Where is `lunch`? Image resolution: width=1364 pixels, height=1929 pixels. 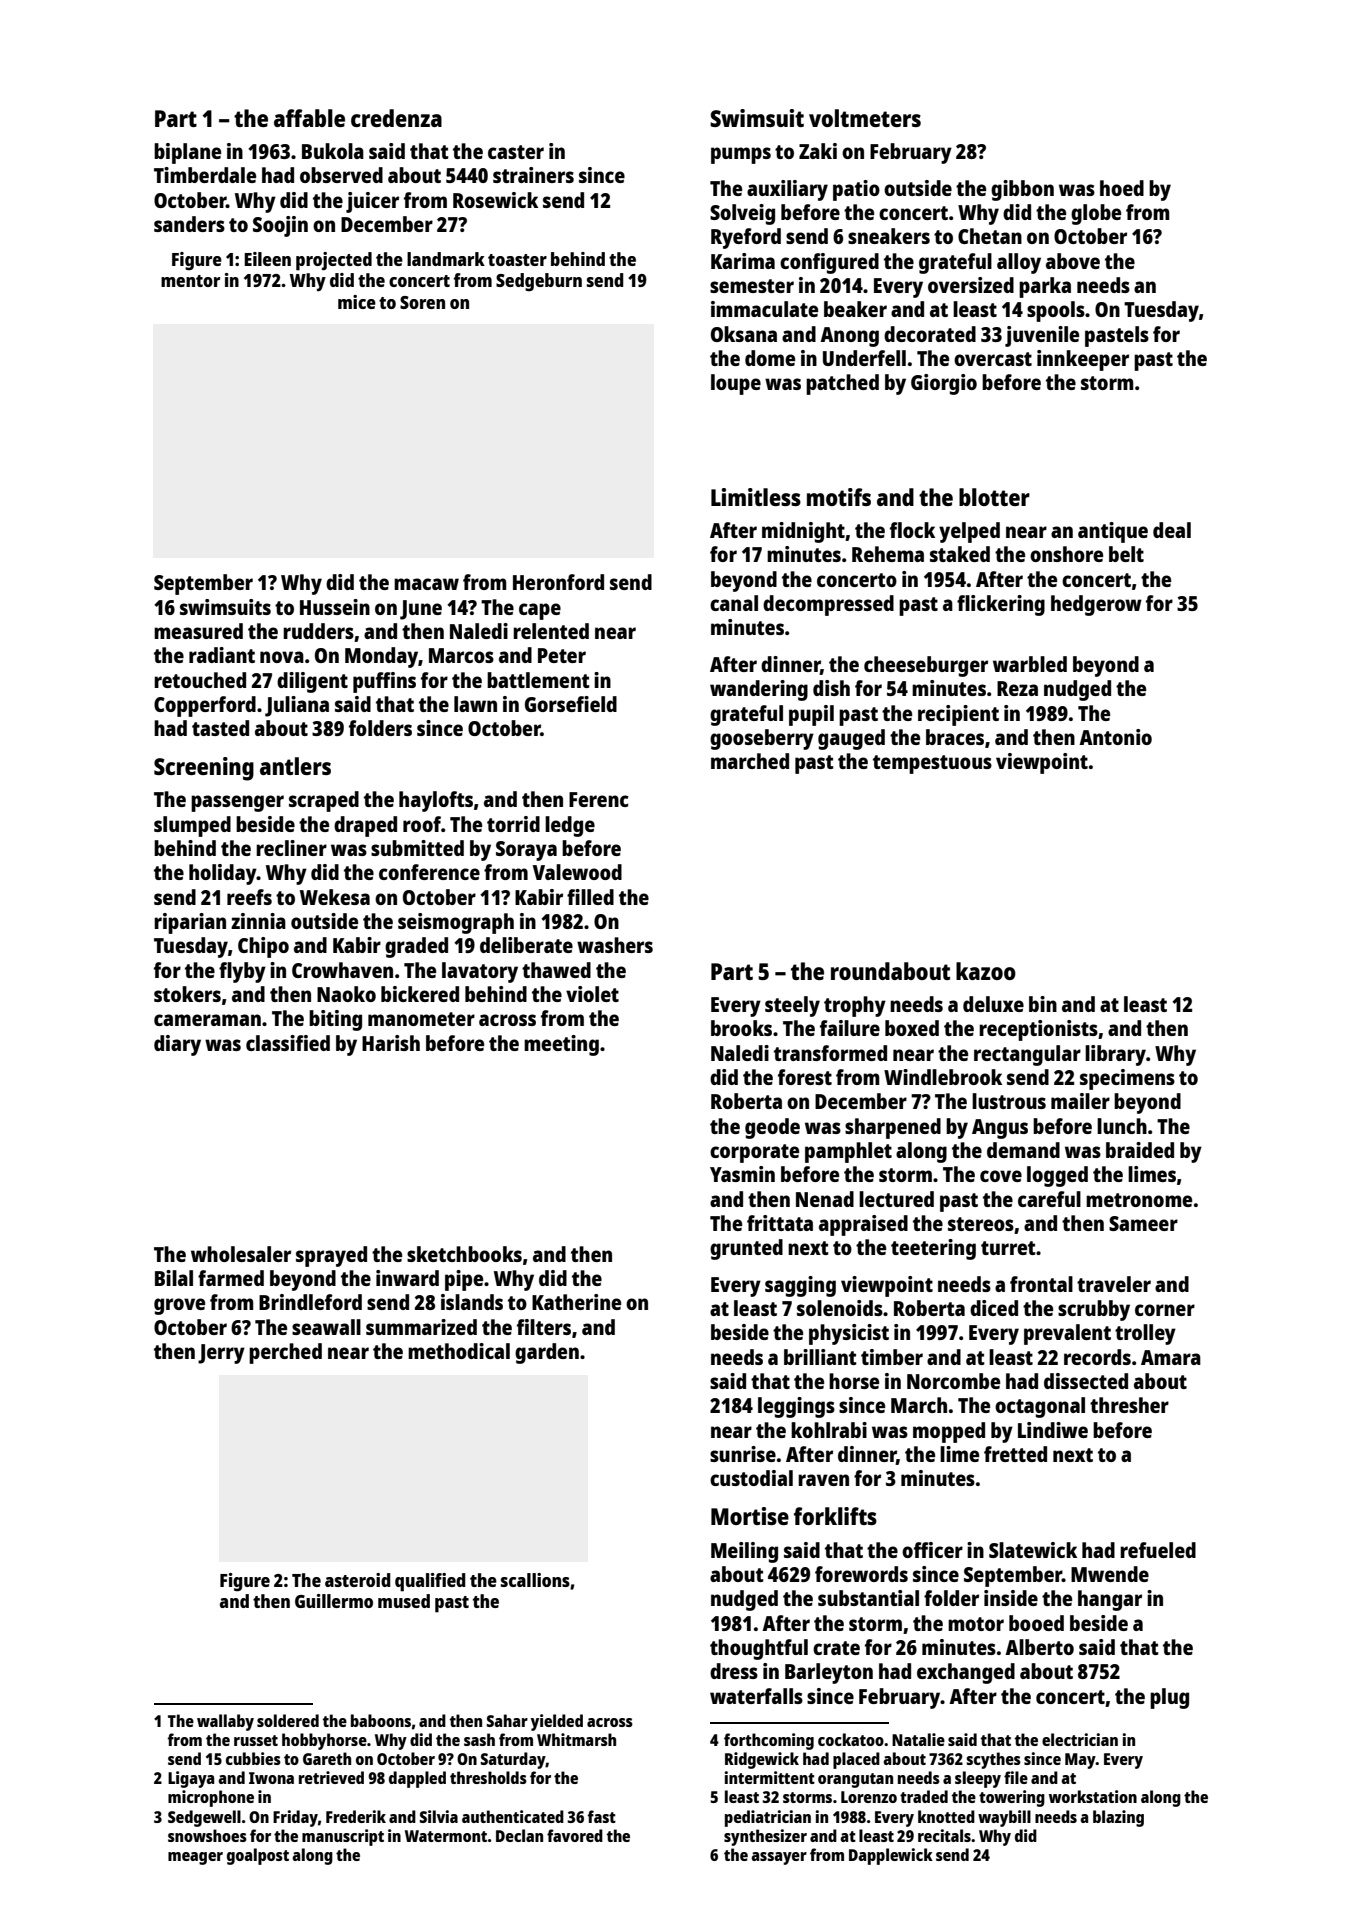
lunch is located at coordinates (1122, 1126).
